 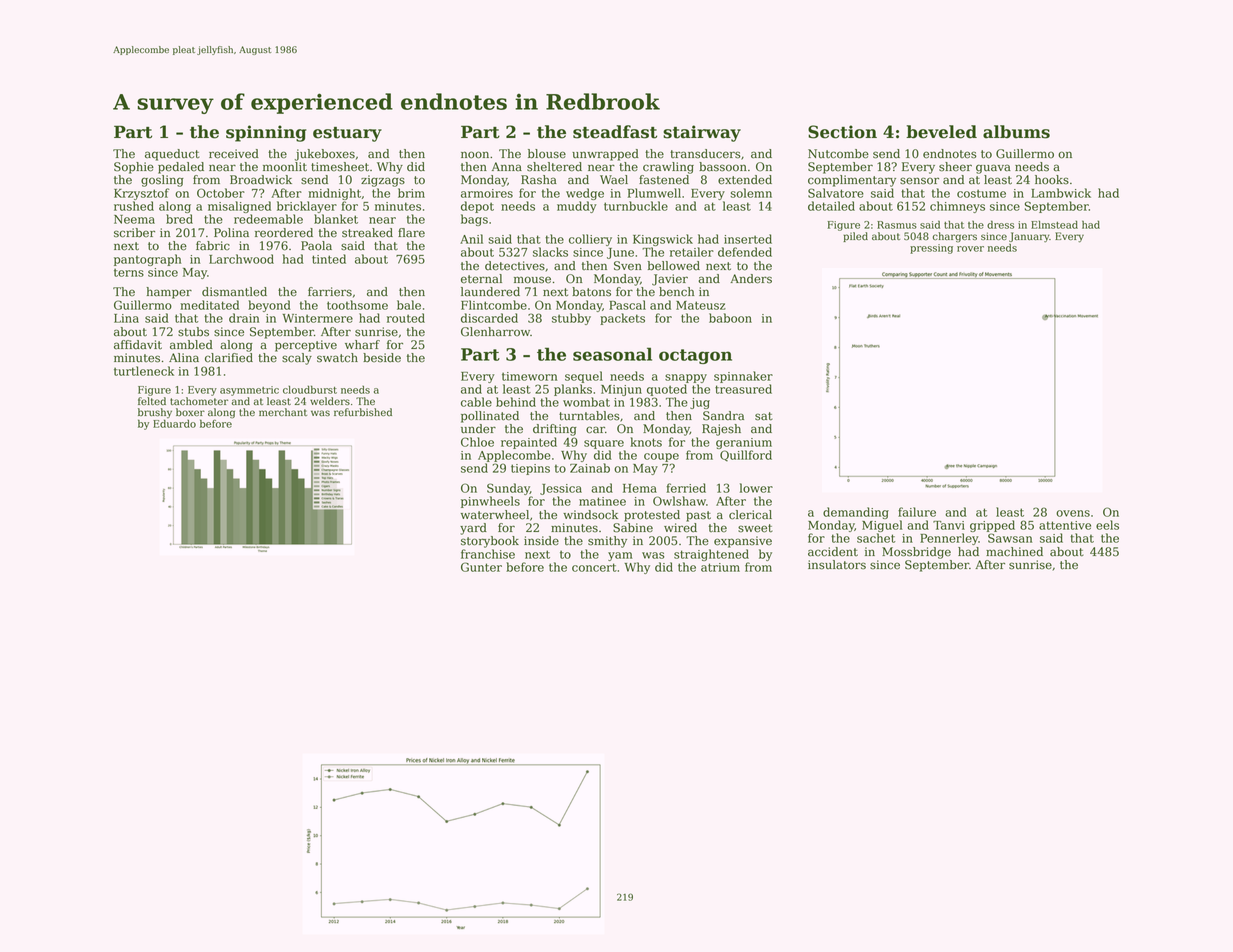 I want to click on pedaled, so click(x=181, y=168).
